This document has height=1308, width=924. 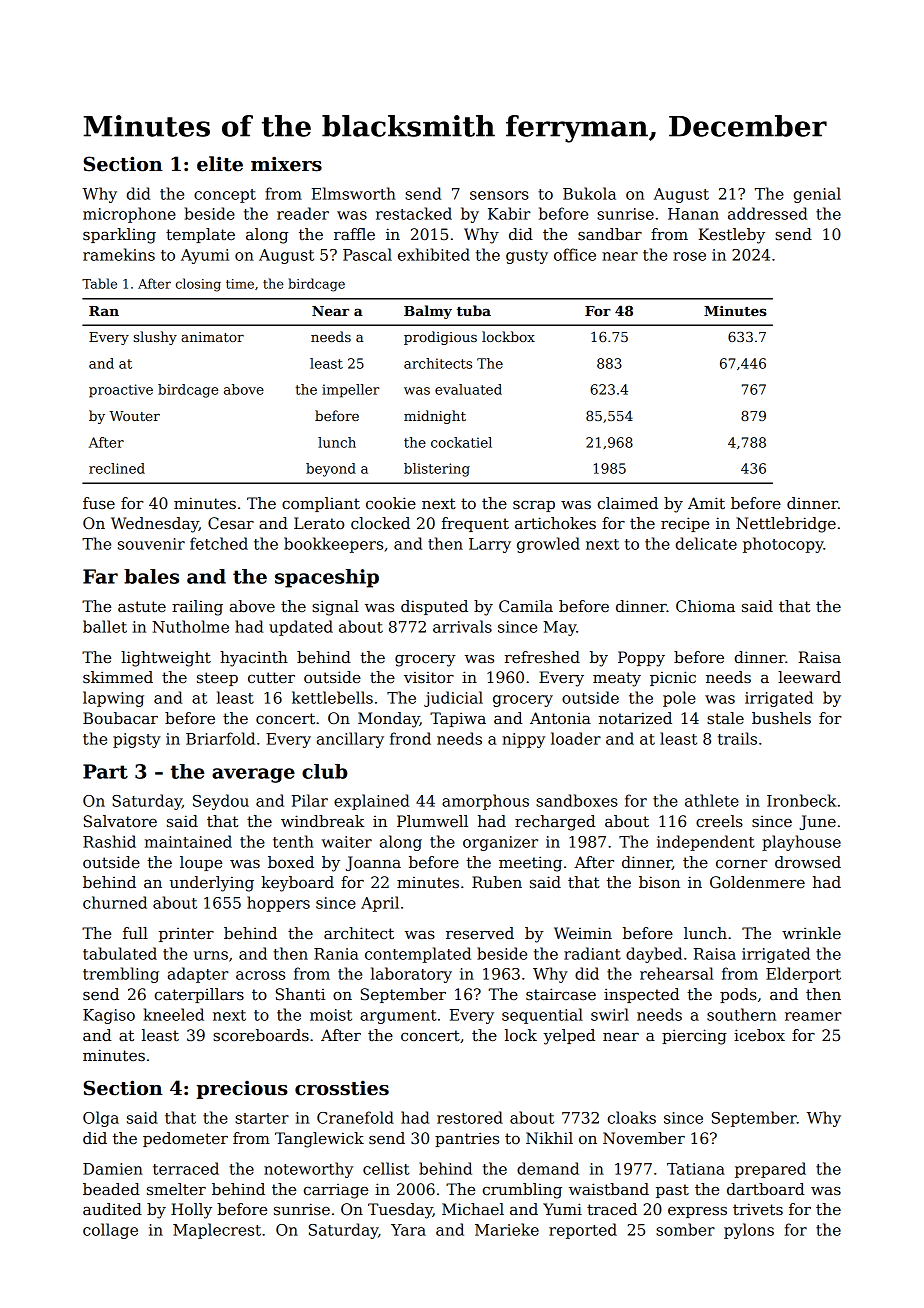 I want to click on Briarfold, so click(x=220, y=738).
